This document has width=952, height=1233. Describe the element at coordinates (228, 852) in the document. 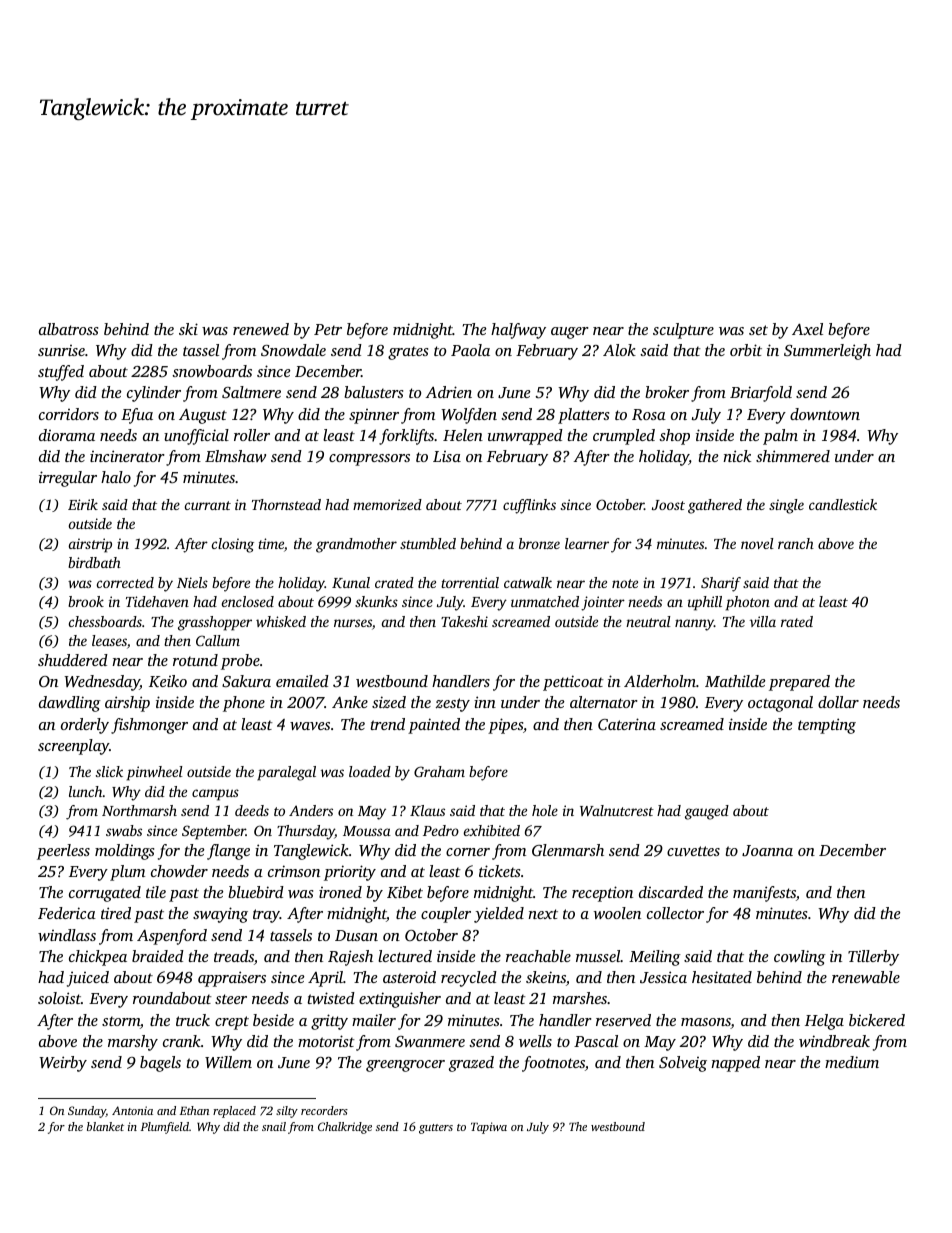

I see `flange` at that location.
